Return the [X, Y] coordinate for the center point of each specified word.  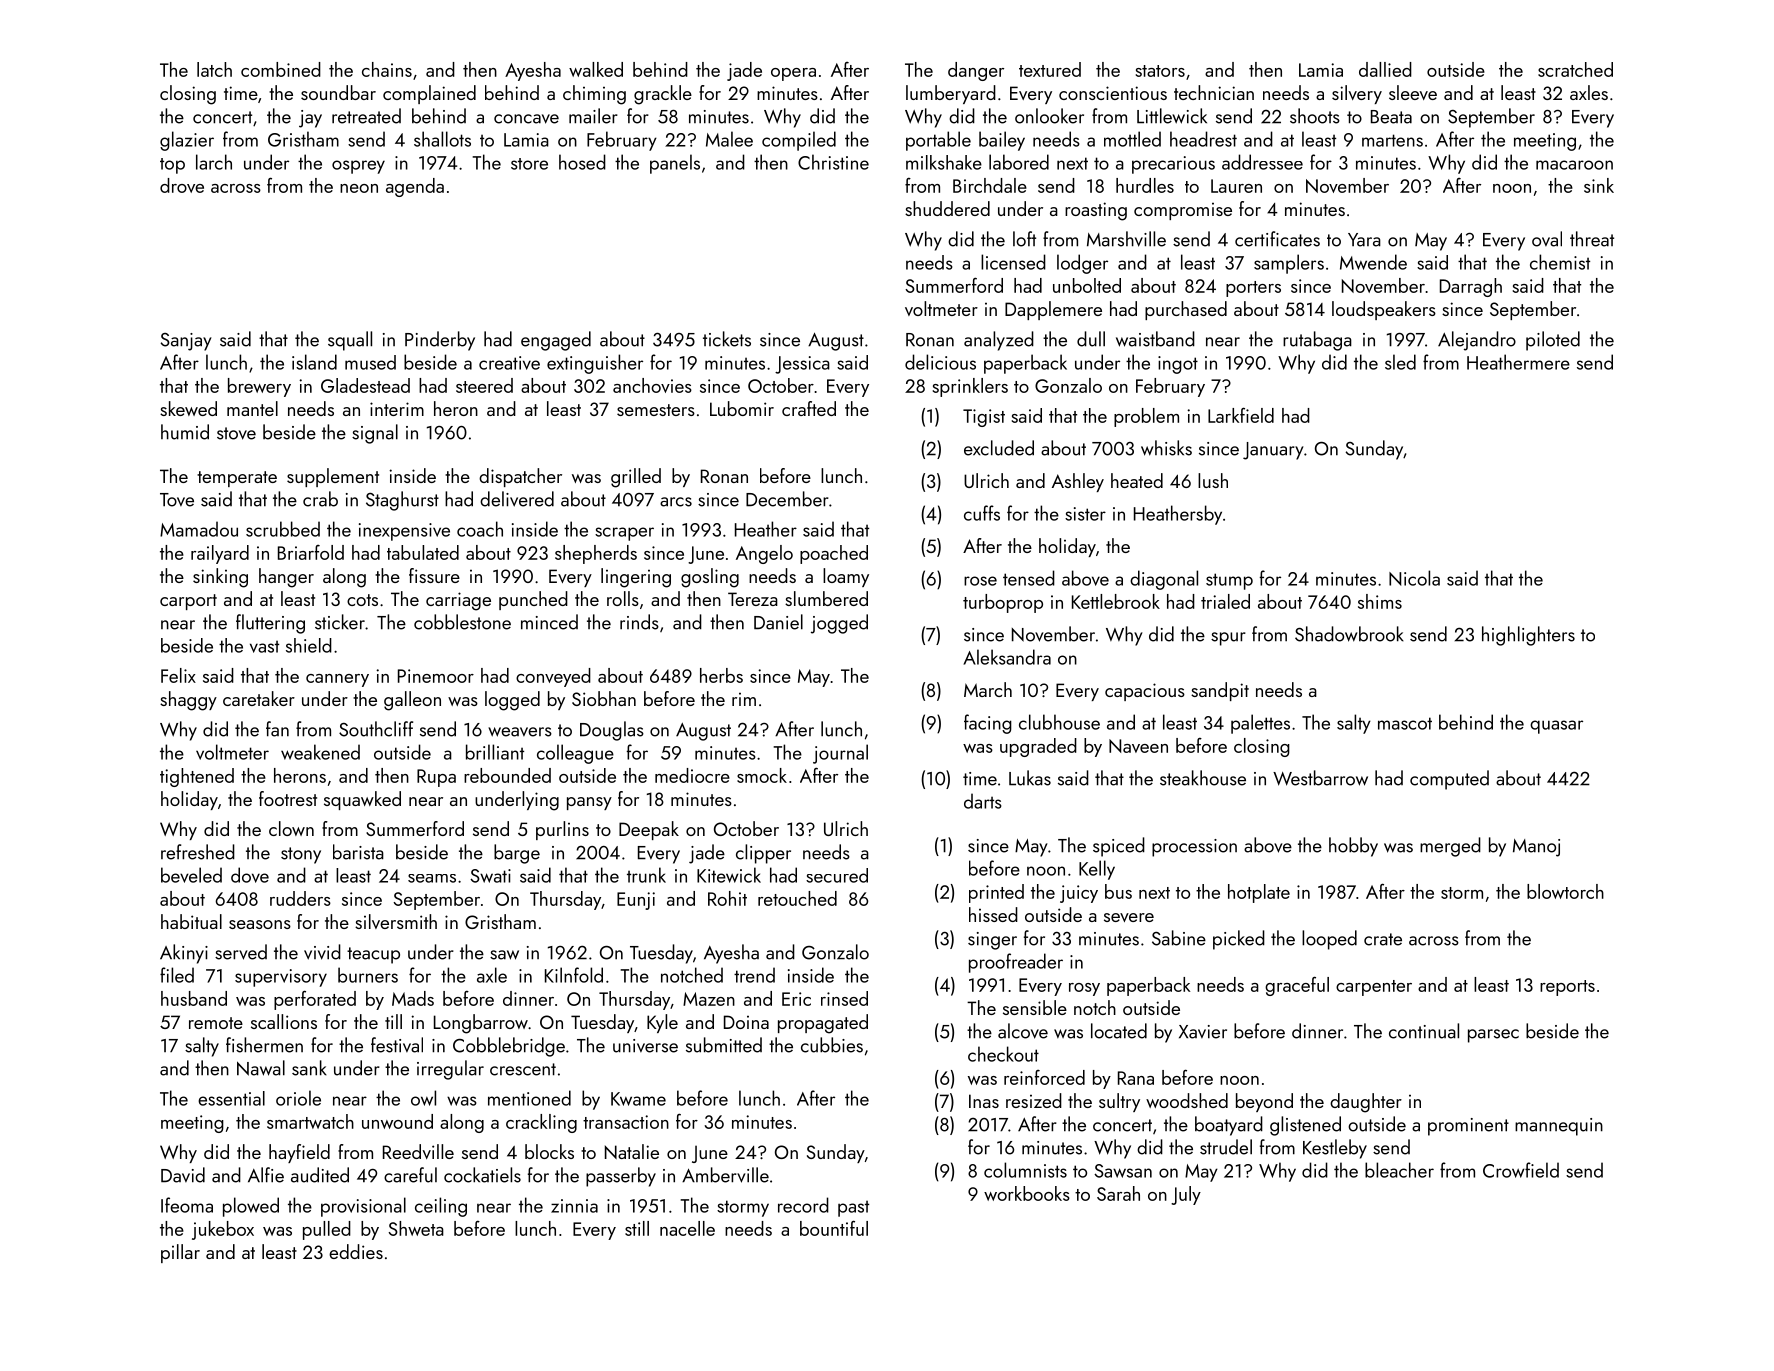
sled [1400, 362]
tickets [727, 339]
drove [182, 185]
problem [1146, 417]
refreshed [198, 852]
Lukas [1030, 778]
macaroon [1574, 165]
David [183, 1175]
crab [320, 499]
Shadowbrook [1349, 634]
